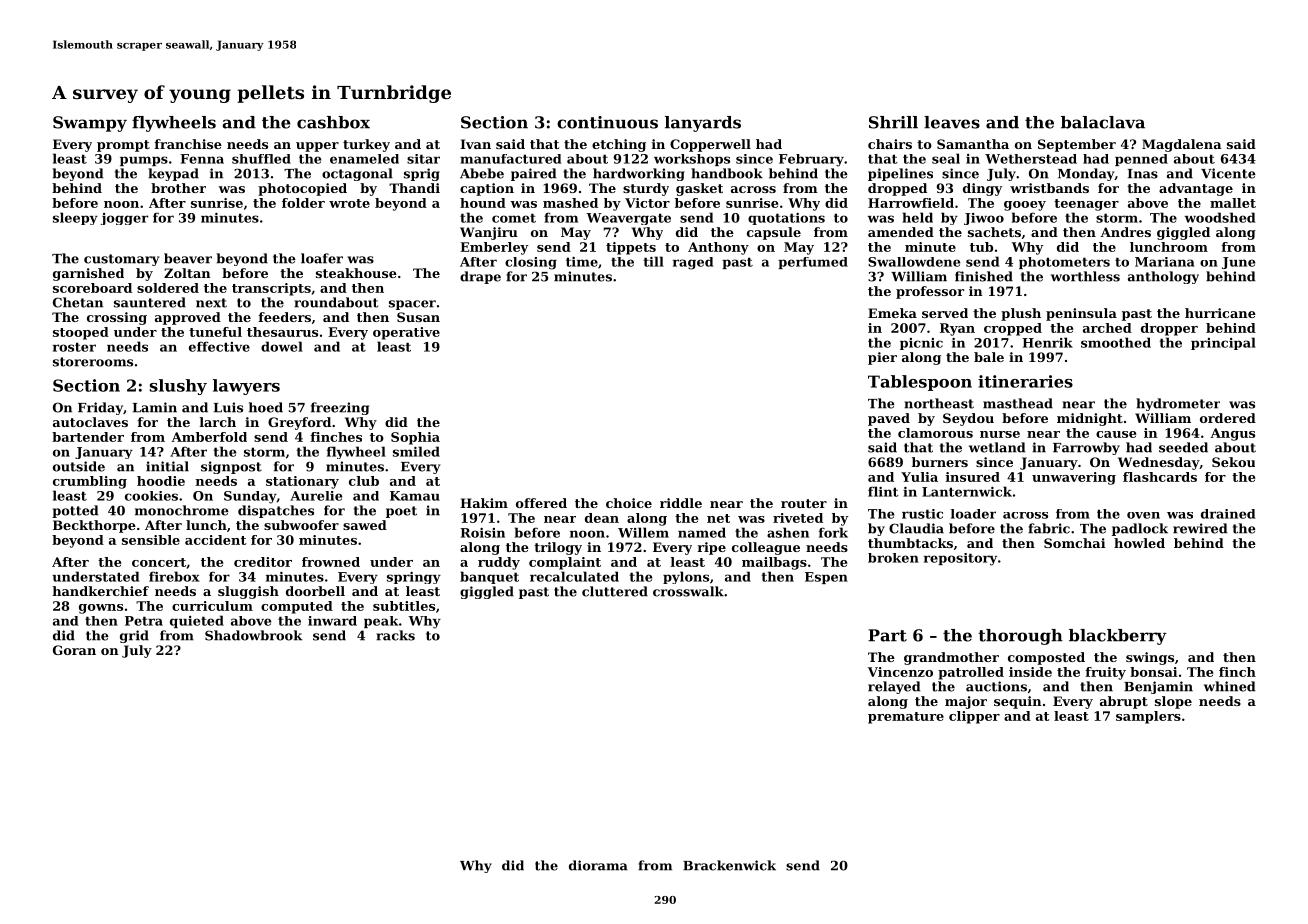  What do you see at coordinates (74, 650) in the page?
I see `Goran` at bounding box center [74, 650].
